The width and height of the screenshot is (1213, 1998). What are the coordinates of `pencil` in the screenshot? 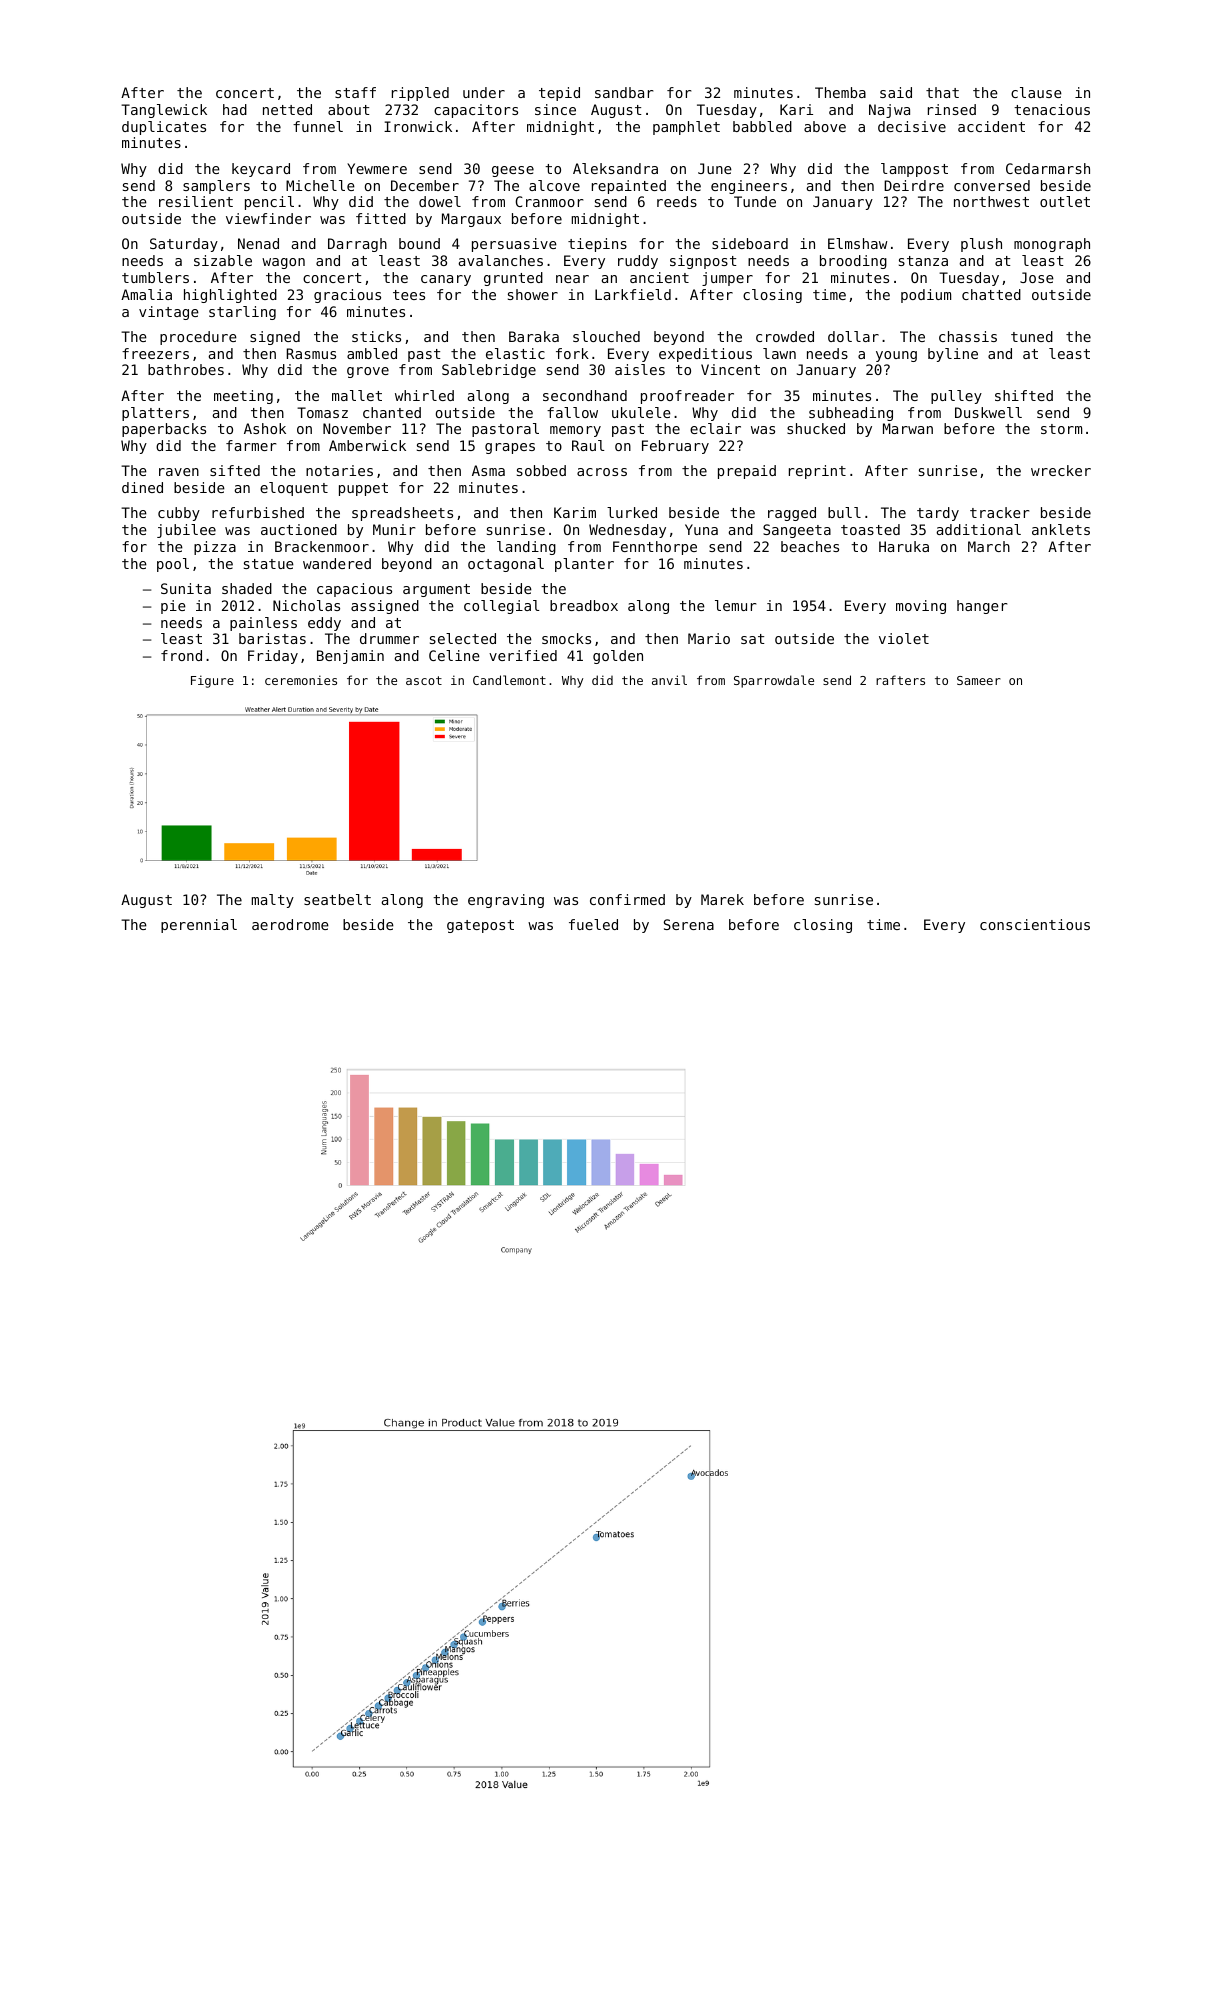 It's located at (269, 203).
